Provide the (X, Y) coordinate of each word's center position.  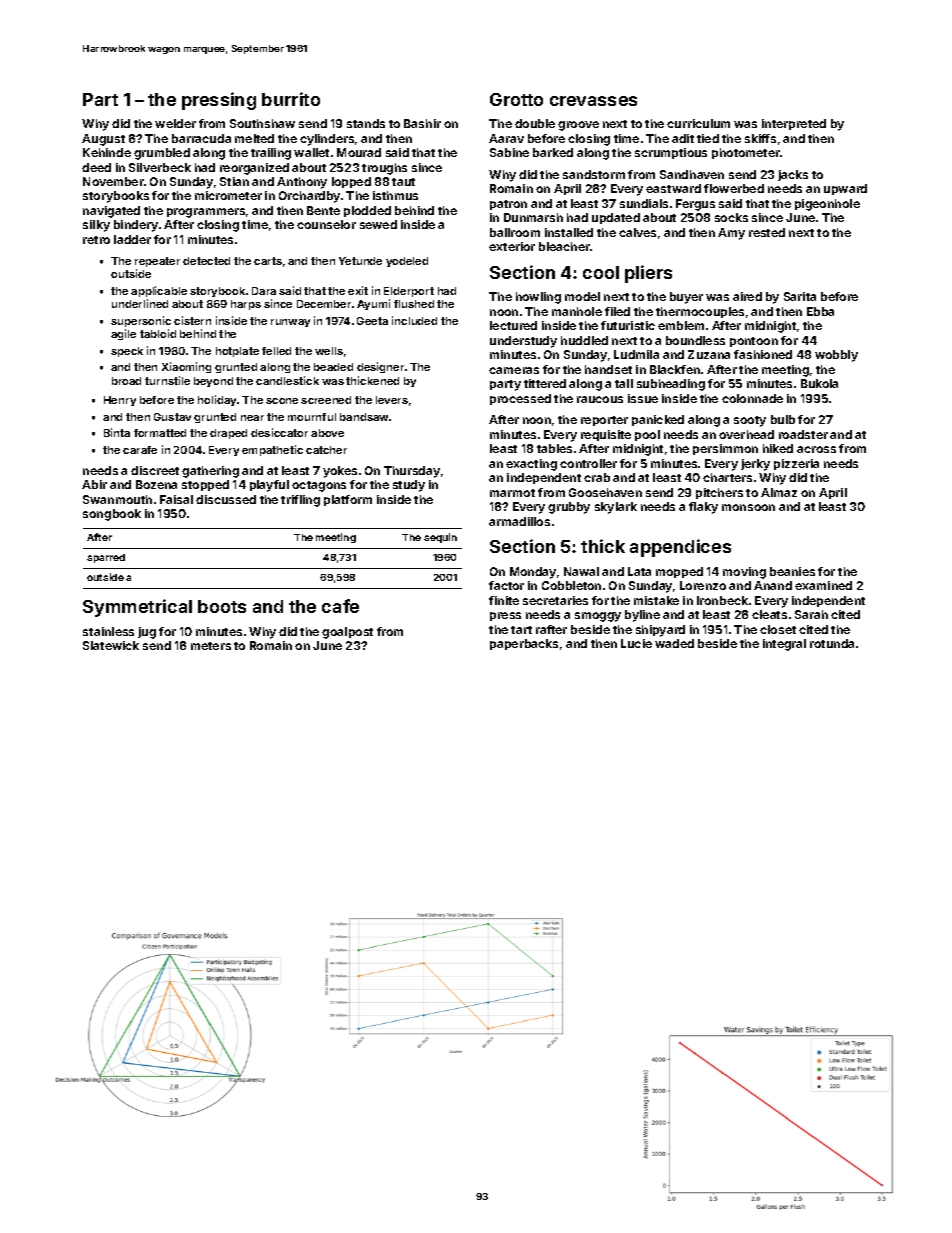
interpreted (794, 124)
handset (608, 369)
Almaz (779, 492)
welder (175, 123)
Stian (234, 181)
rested (767, 232)
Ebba (820, 311)
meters (211, 646)
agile (123, 334)
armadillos (519, 521)
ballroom (515, 232)
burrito (291, 99)
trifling (300, 501)
